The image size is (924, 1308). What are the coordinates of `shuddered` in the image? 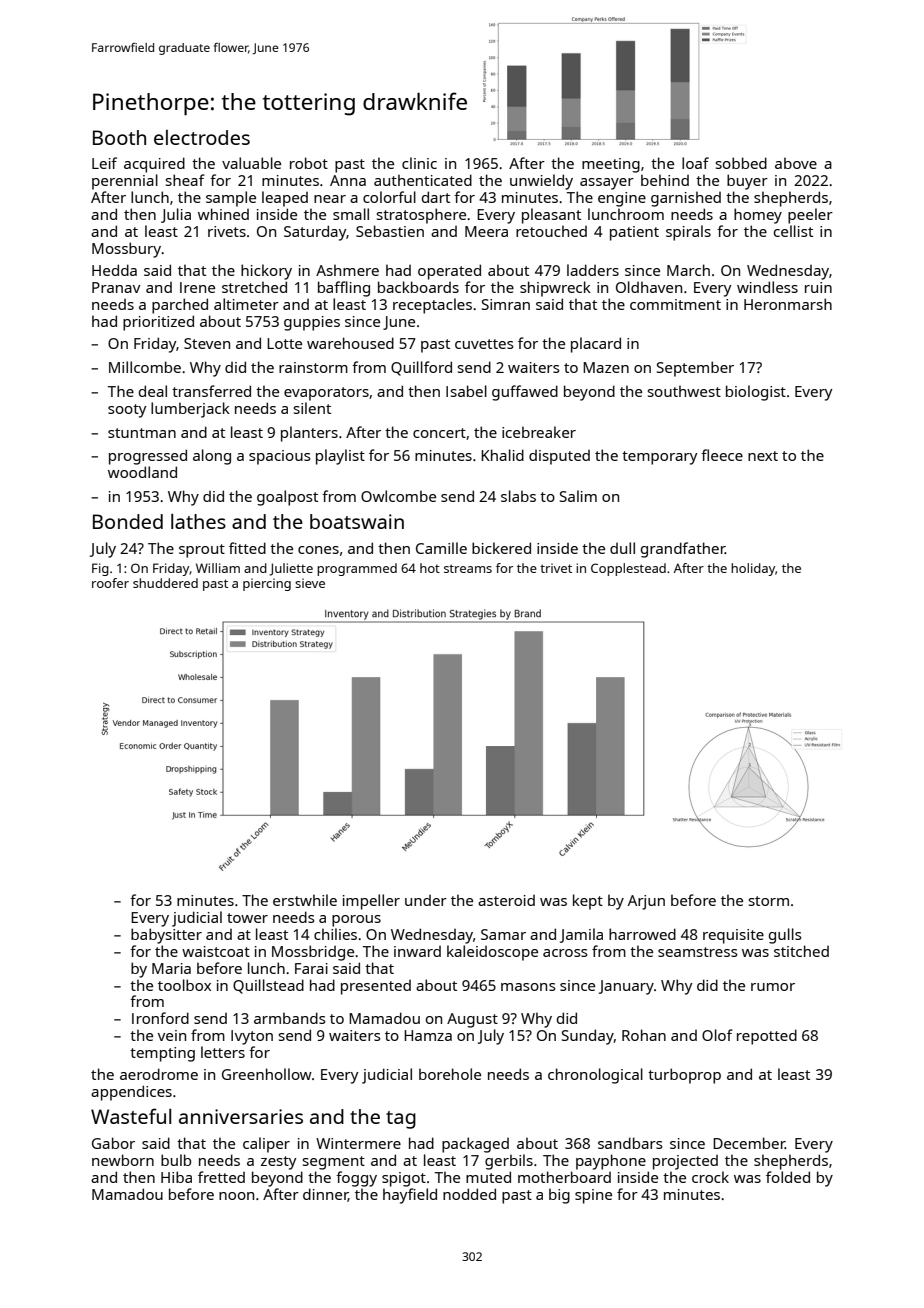 It's located at (165, 583).
